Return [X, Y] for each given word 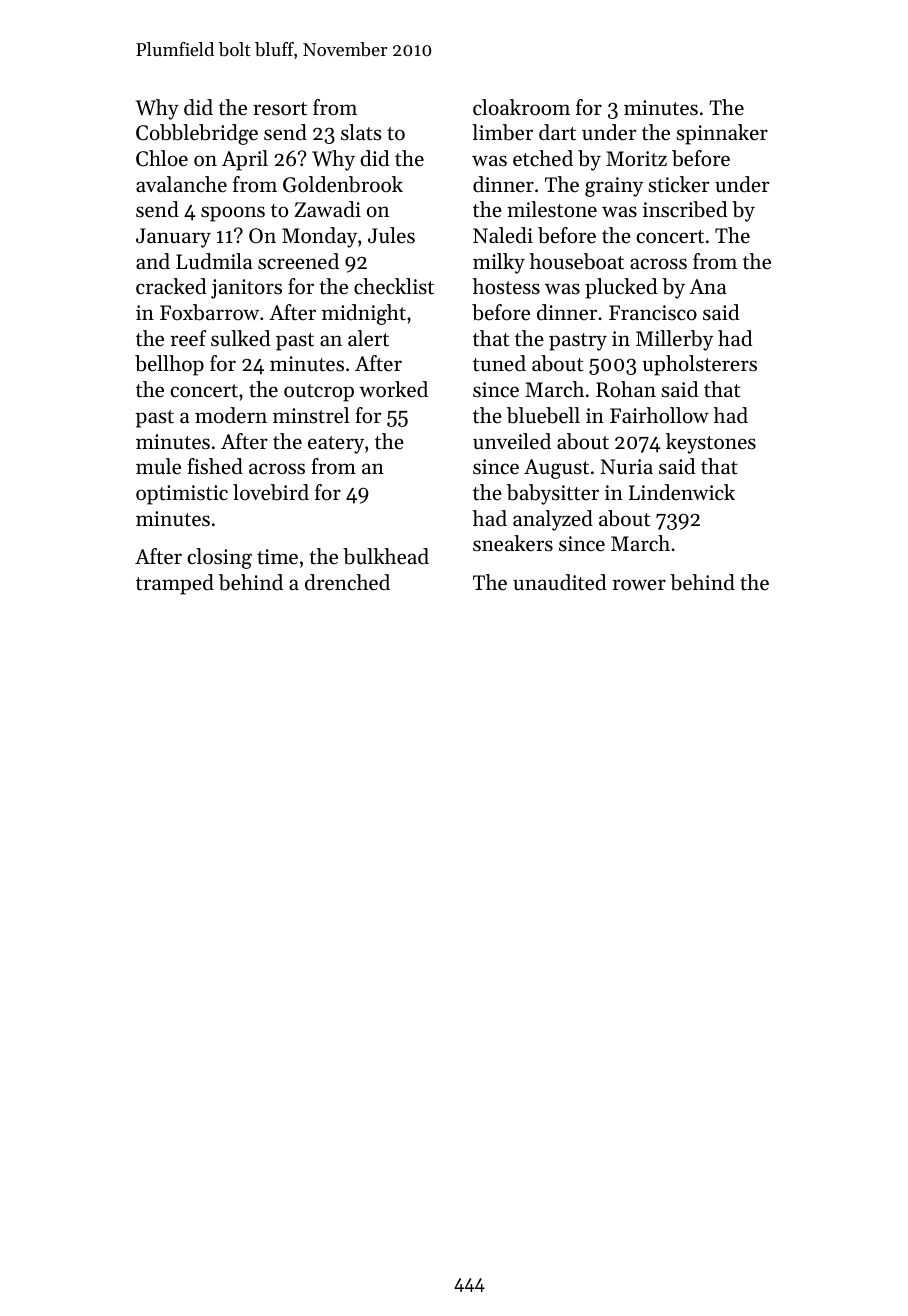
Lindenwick [682, 492]
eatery [336, 445]
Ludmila [214, 261]
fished [215, 466]
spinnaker [722, 134]
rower [639, 585]
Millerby [674, 340]
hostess [506, 286]
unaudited [559, 582]
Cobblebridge [197, 134]
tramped [175, 584]
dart [557, 132]
